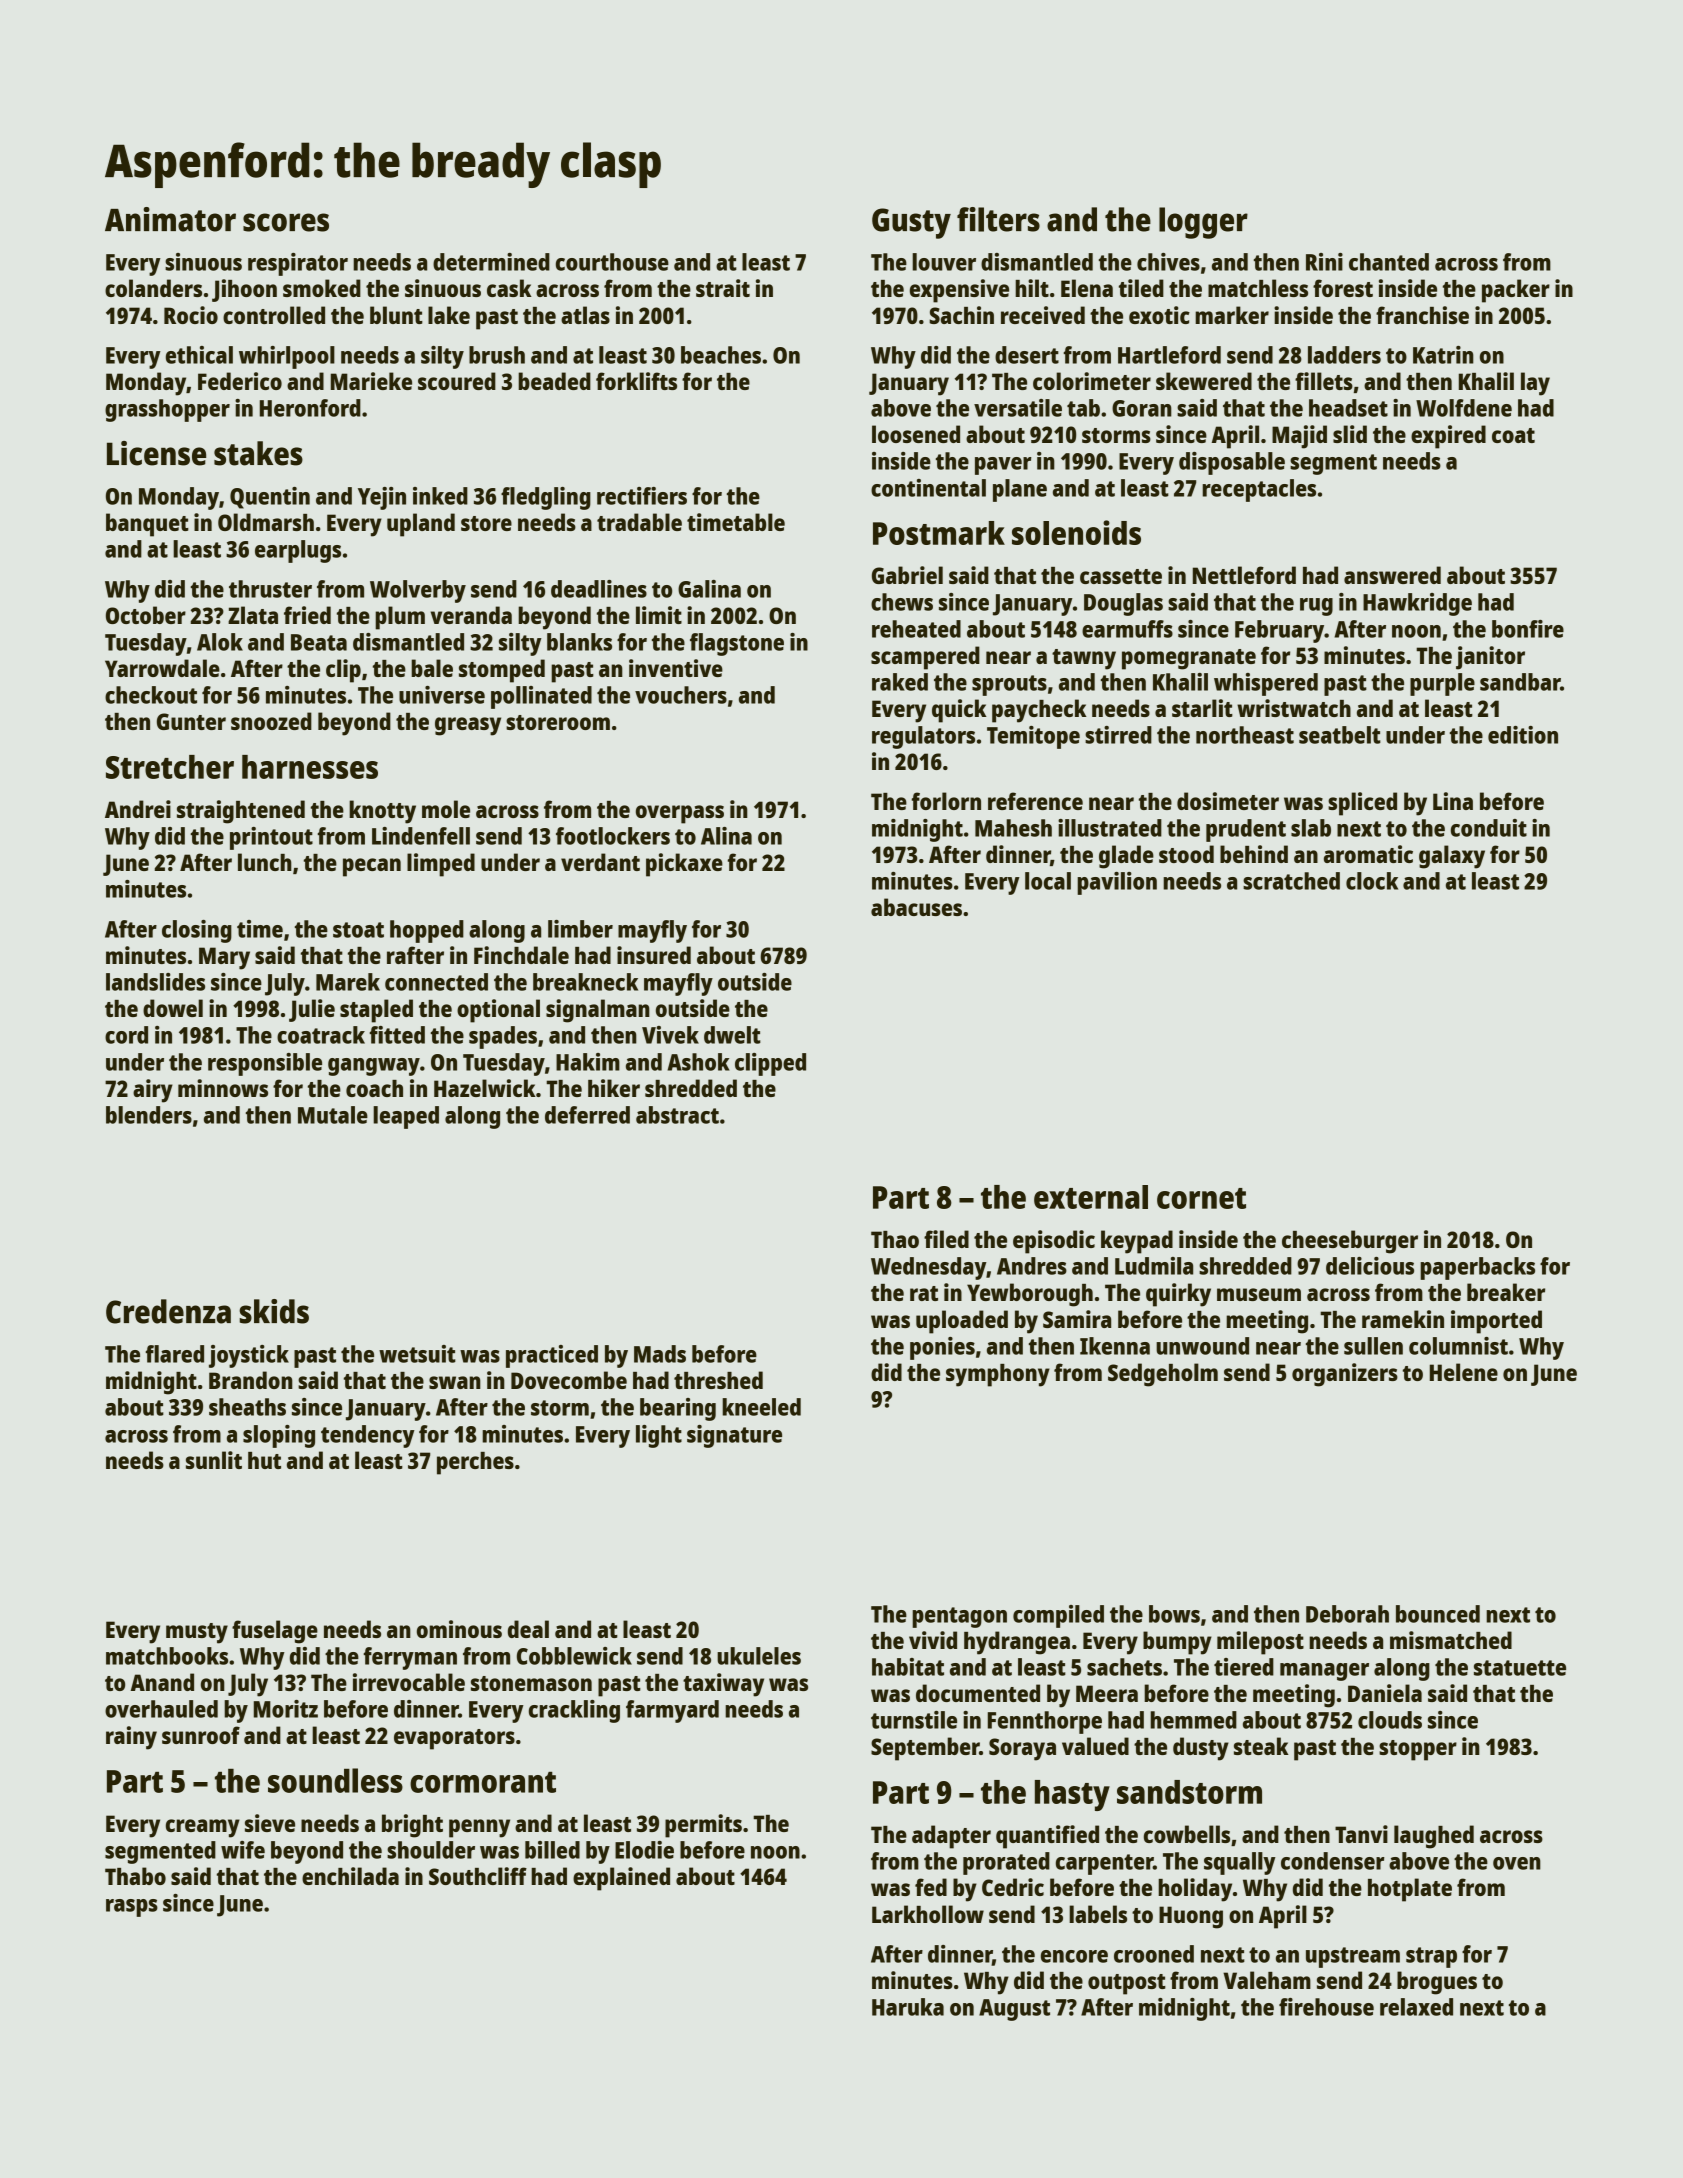 Image resolution: width=1683 pixels, height=2178 pixels. What do you see at coordinates (1014, 2010) in the image?
I see `August` at bounding box center [1014, 2010].
